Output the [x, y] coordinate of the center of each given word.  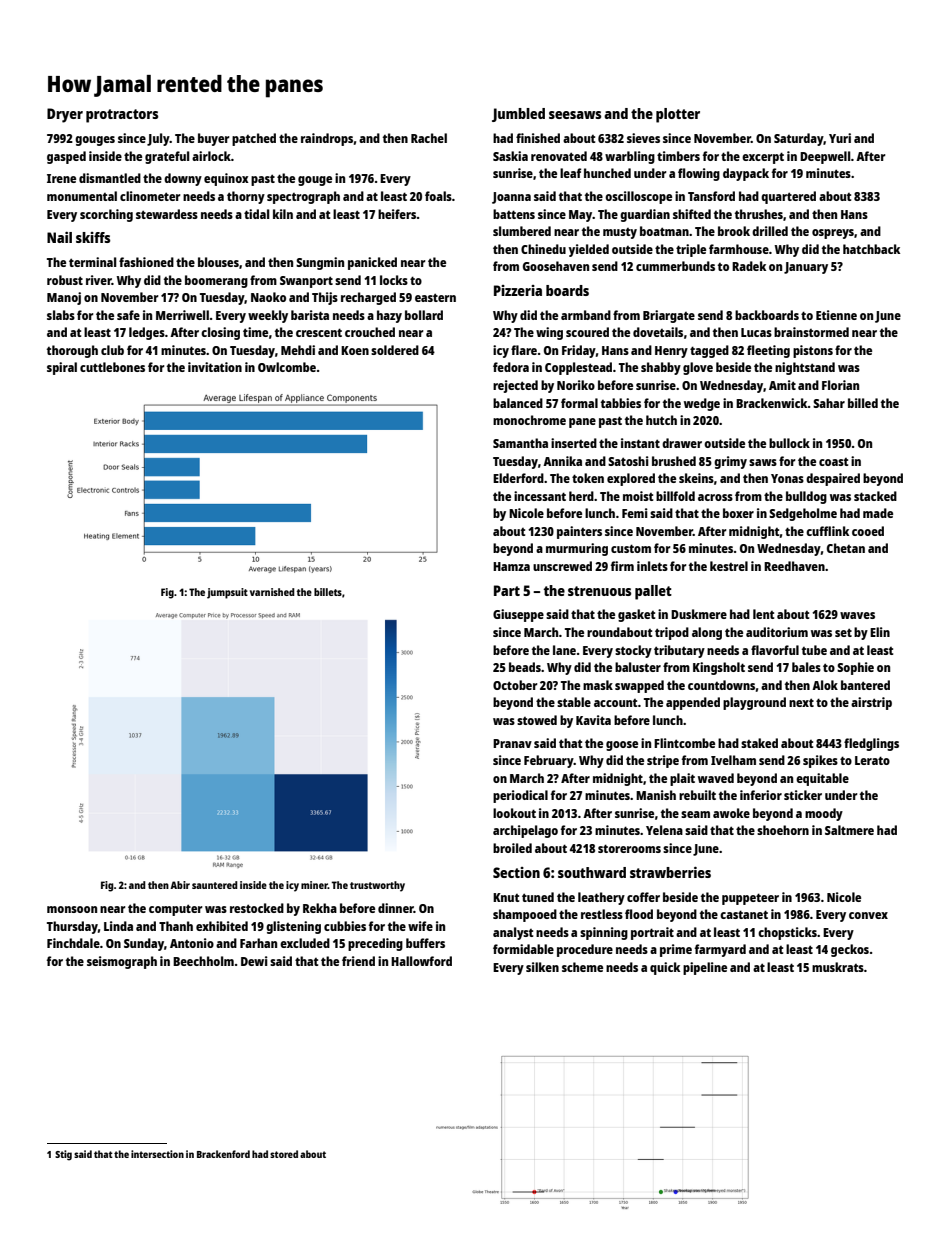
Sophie [855, 668]
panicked [372, 263]
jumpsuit [227, 593]
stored [284, 1154]
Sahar [829, 403]
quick [665, 968]
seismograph [122, 962]
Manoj [64, 298]
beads [525, 667]
